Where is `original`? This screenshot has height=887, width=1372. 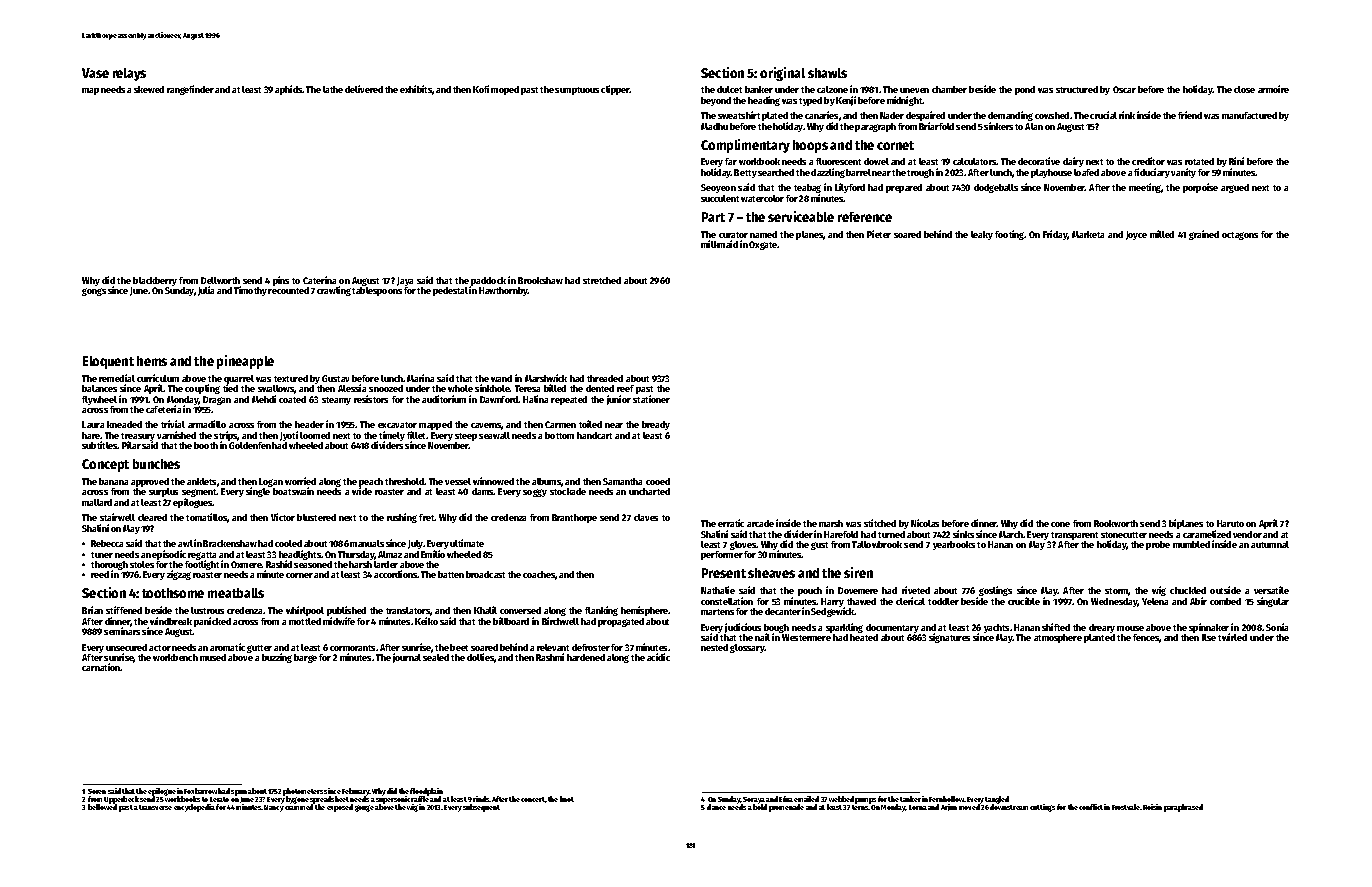 original is located at coordinates (782, 74).
